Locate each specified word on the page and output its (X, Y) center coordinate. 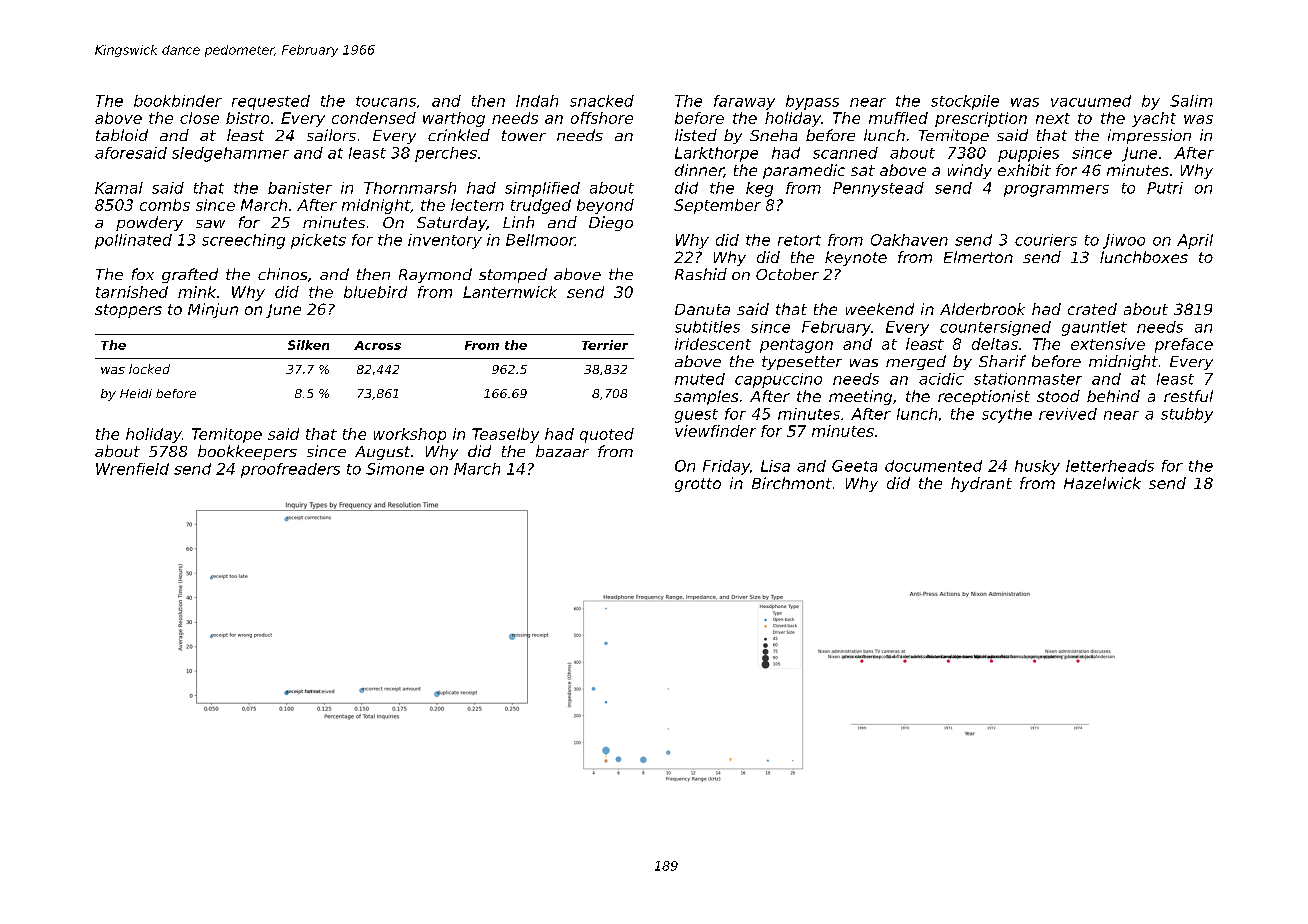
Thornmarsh (410, 188)
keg (759, 189)
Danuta (702, 309)
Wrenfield (132, 469)
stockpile (965, 102)
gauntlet (1094, 328)
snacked (602, 101)
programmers (1056, 191)
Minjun (213, 310)
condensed (374, 118)
